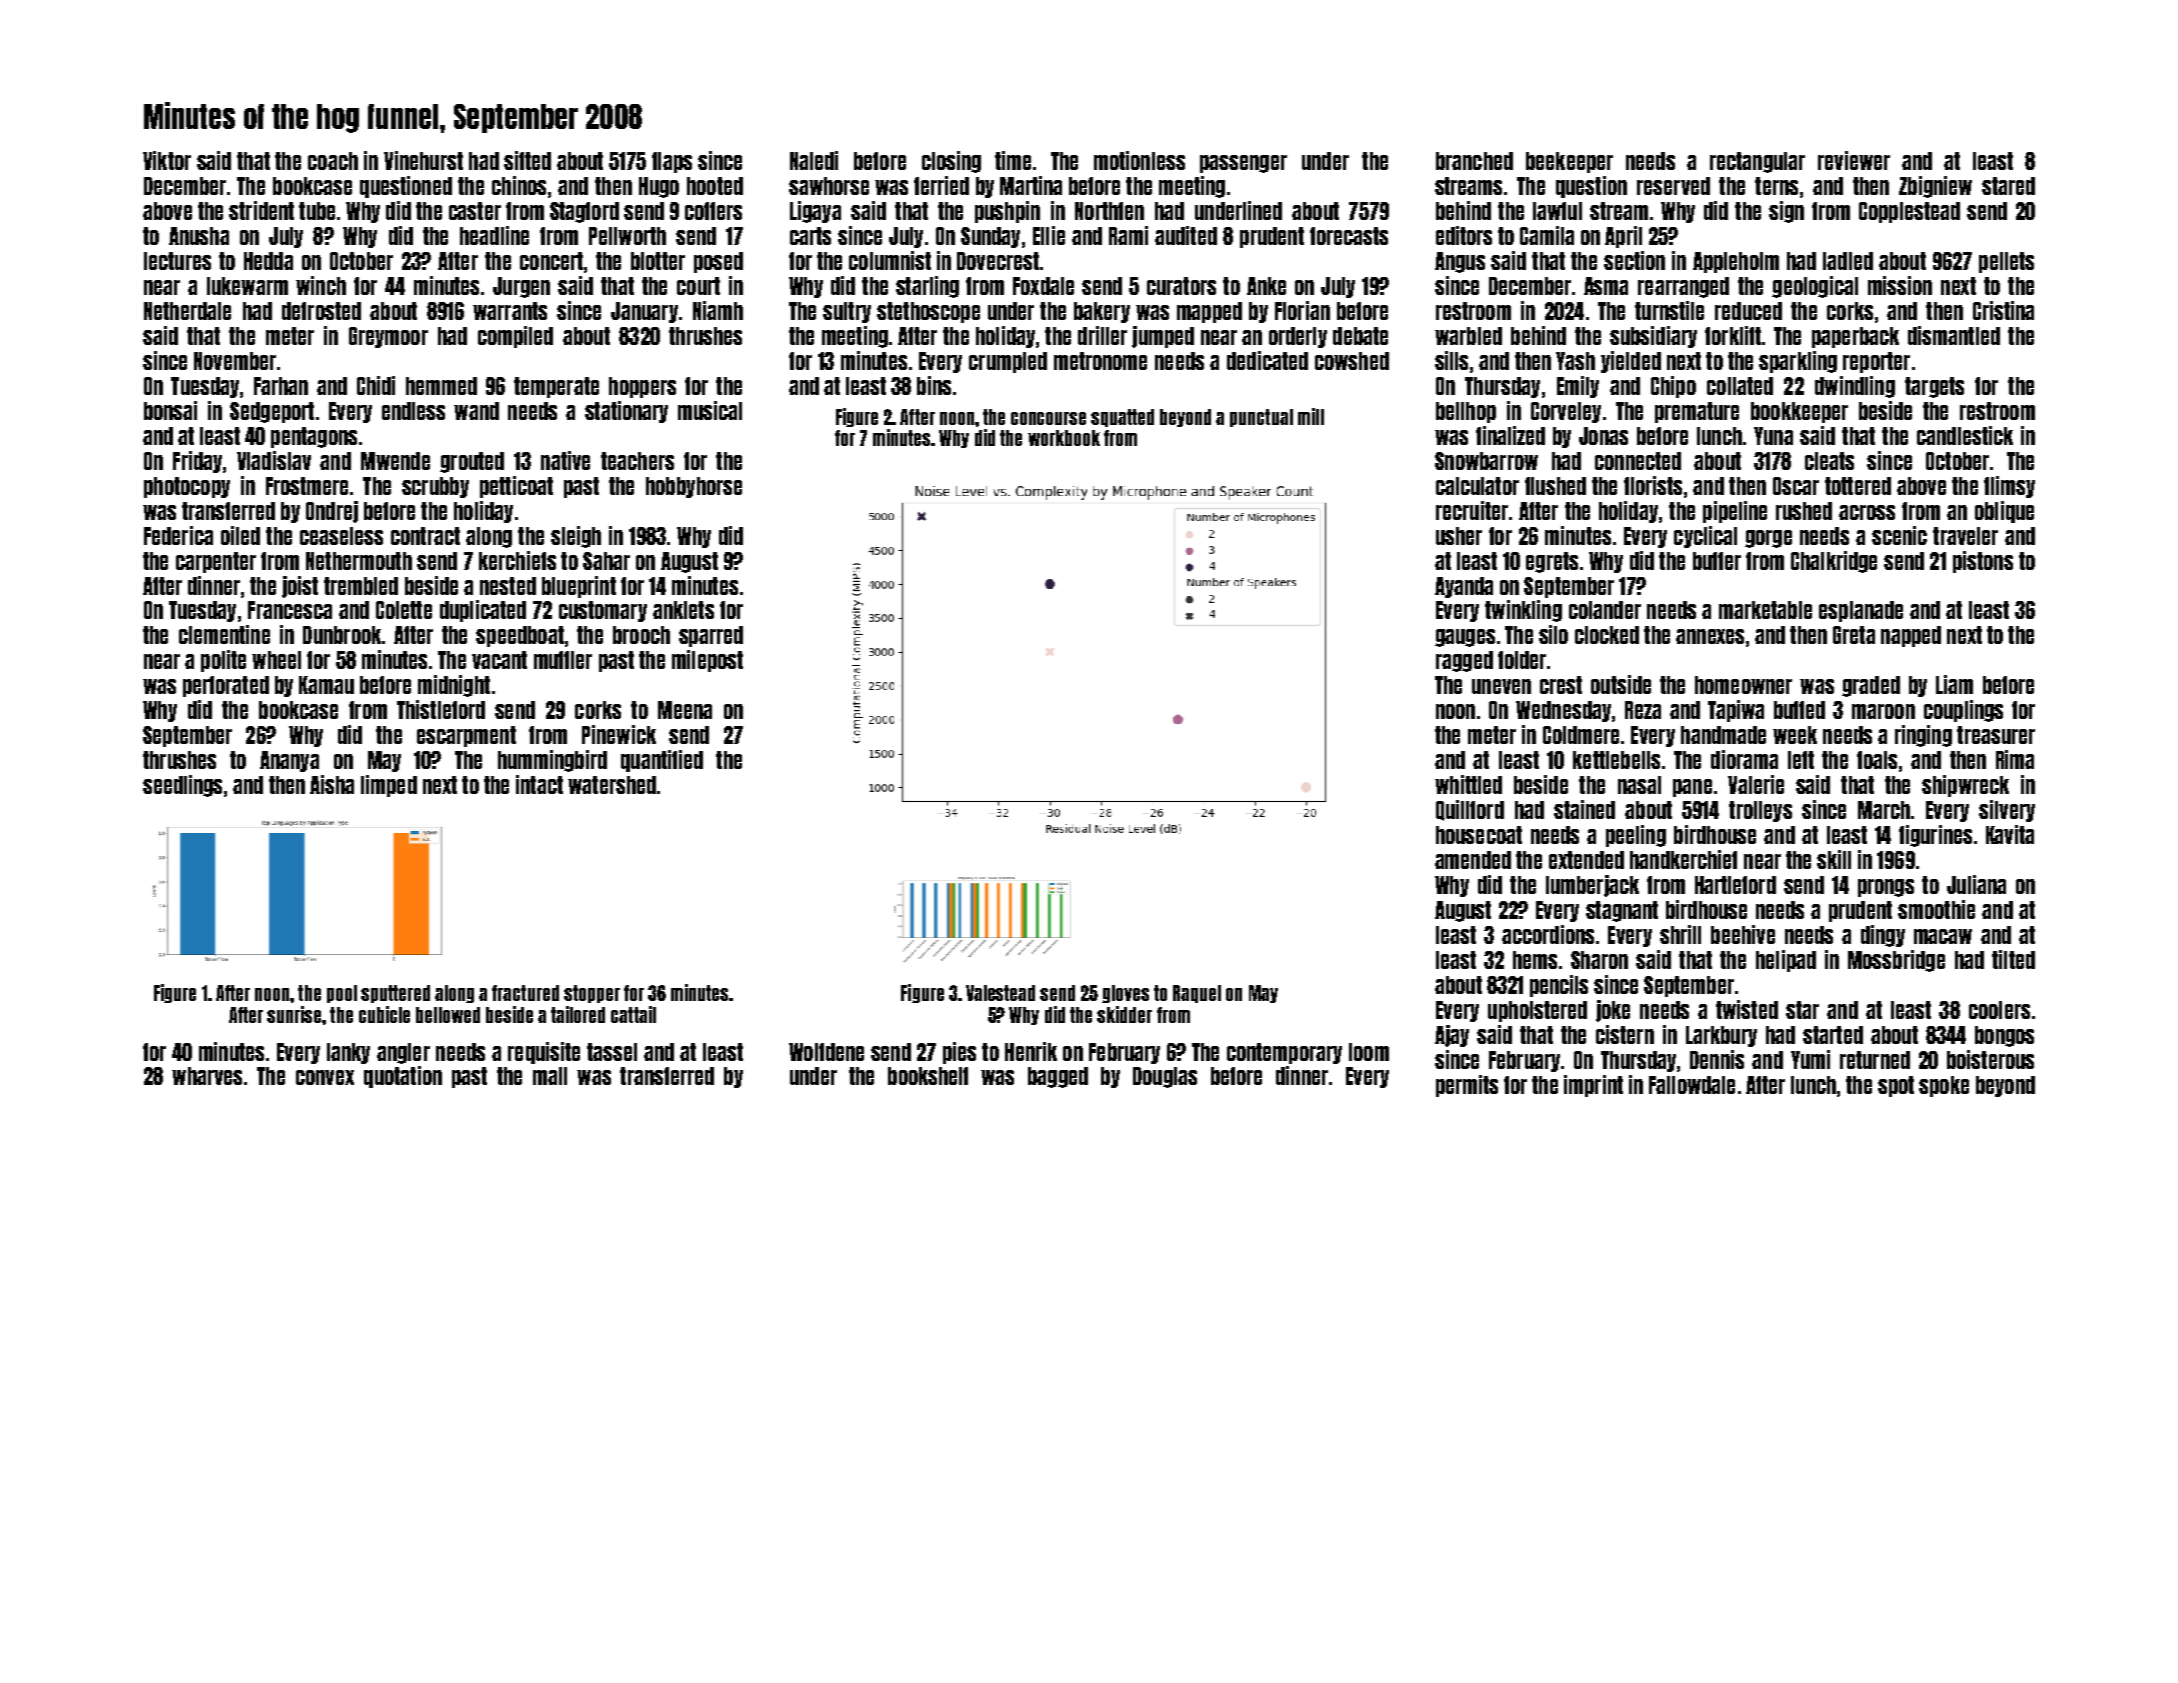  I want to click on flushed, so click(1555, 486).
